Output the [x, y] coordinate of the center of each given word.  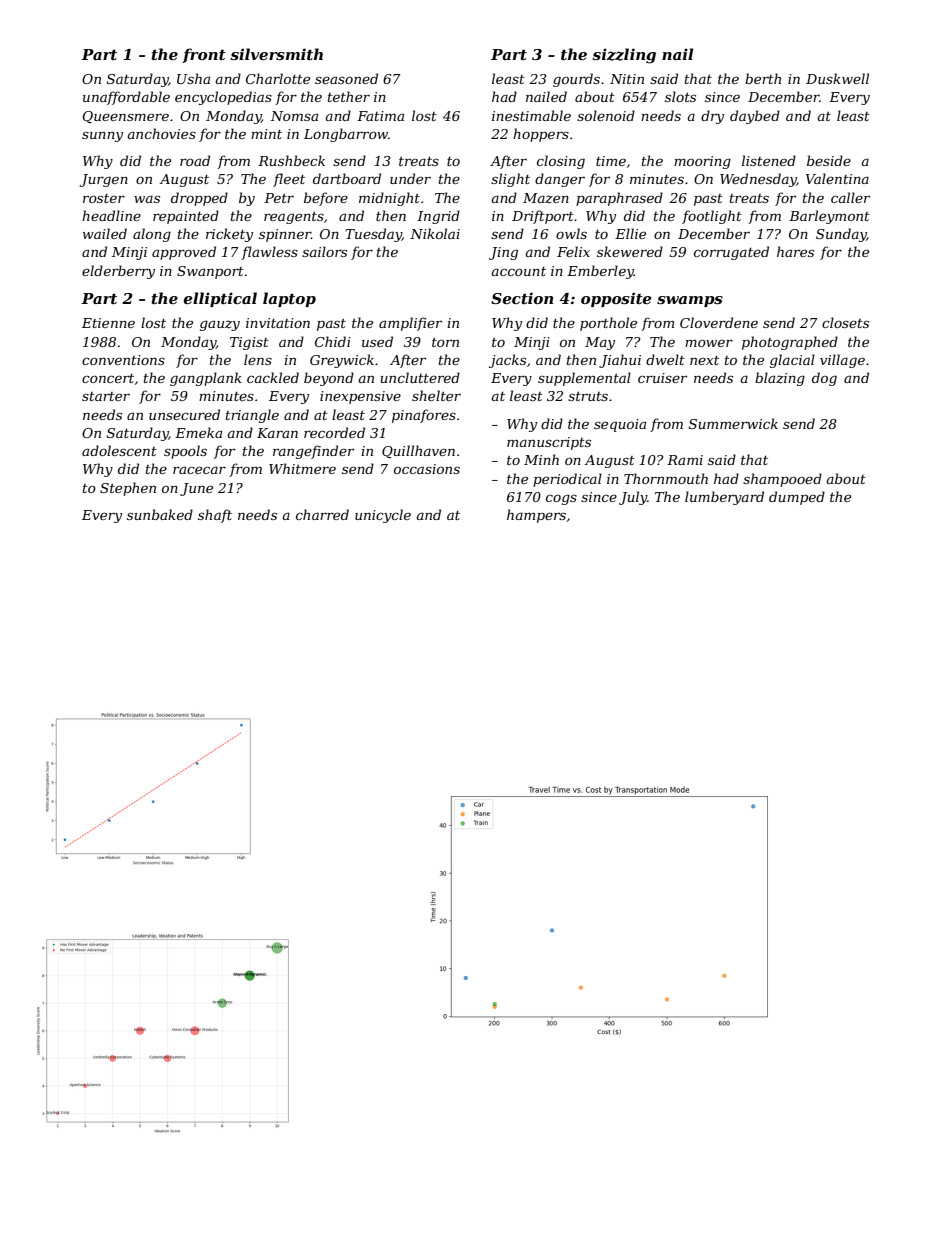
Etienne [108, 323]
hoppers [541, 135]
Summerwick [733, 423]
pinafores [424, 416]
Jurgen [104, 180]
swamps [690, 301]
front [204, 55]
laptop [289, 299]
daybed [755, 117]
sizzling [624, 56]
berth [763, 78]
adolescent [119, 450]
